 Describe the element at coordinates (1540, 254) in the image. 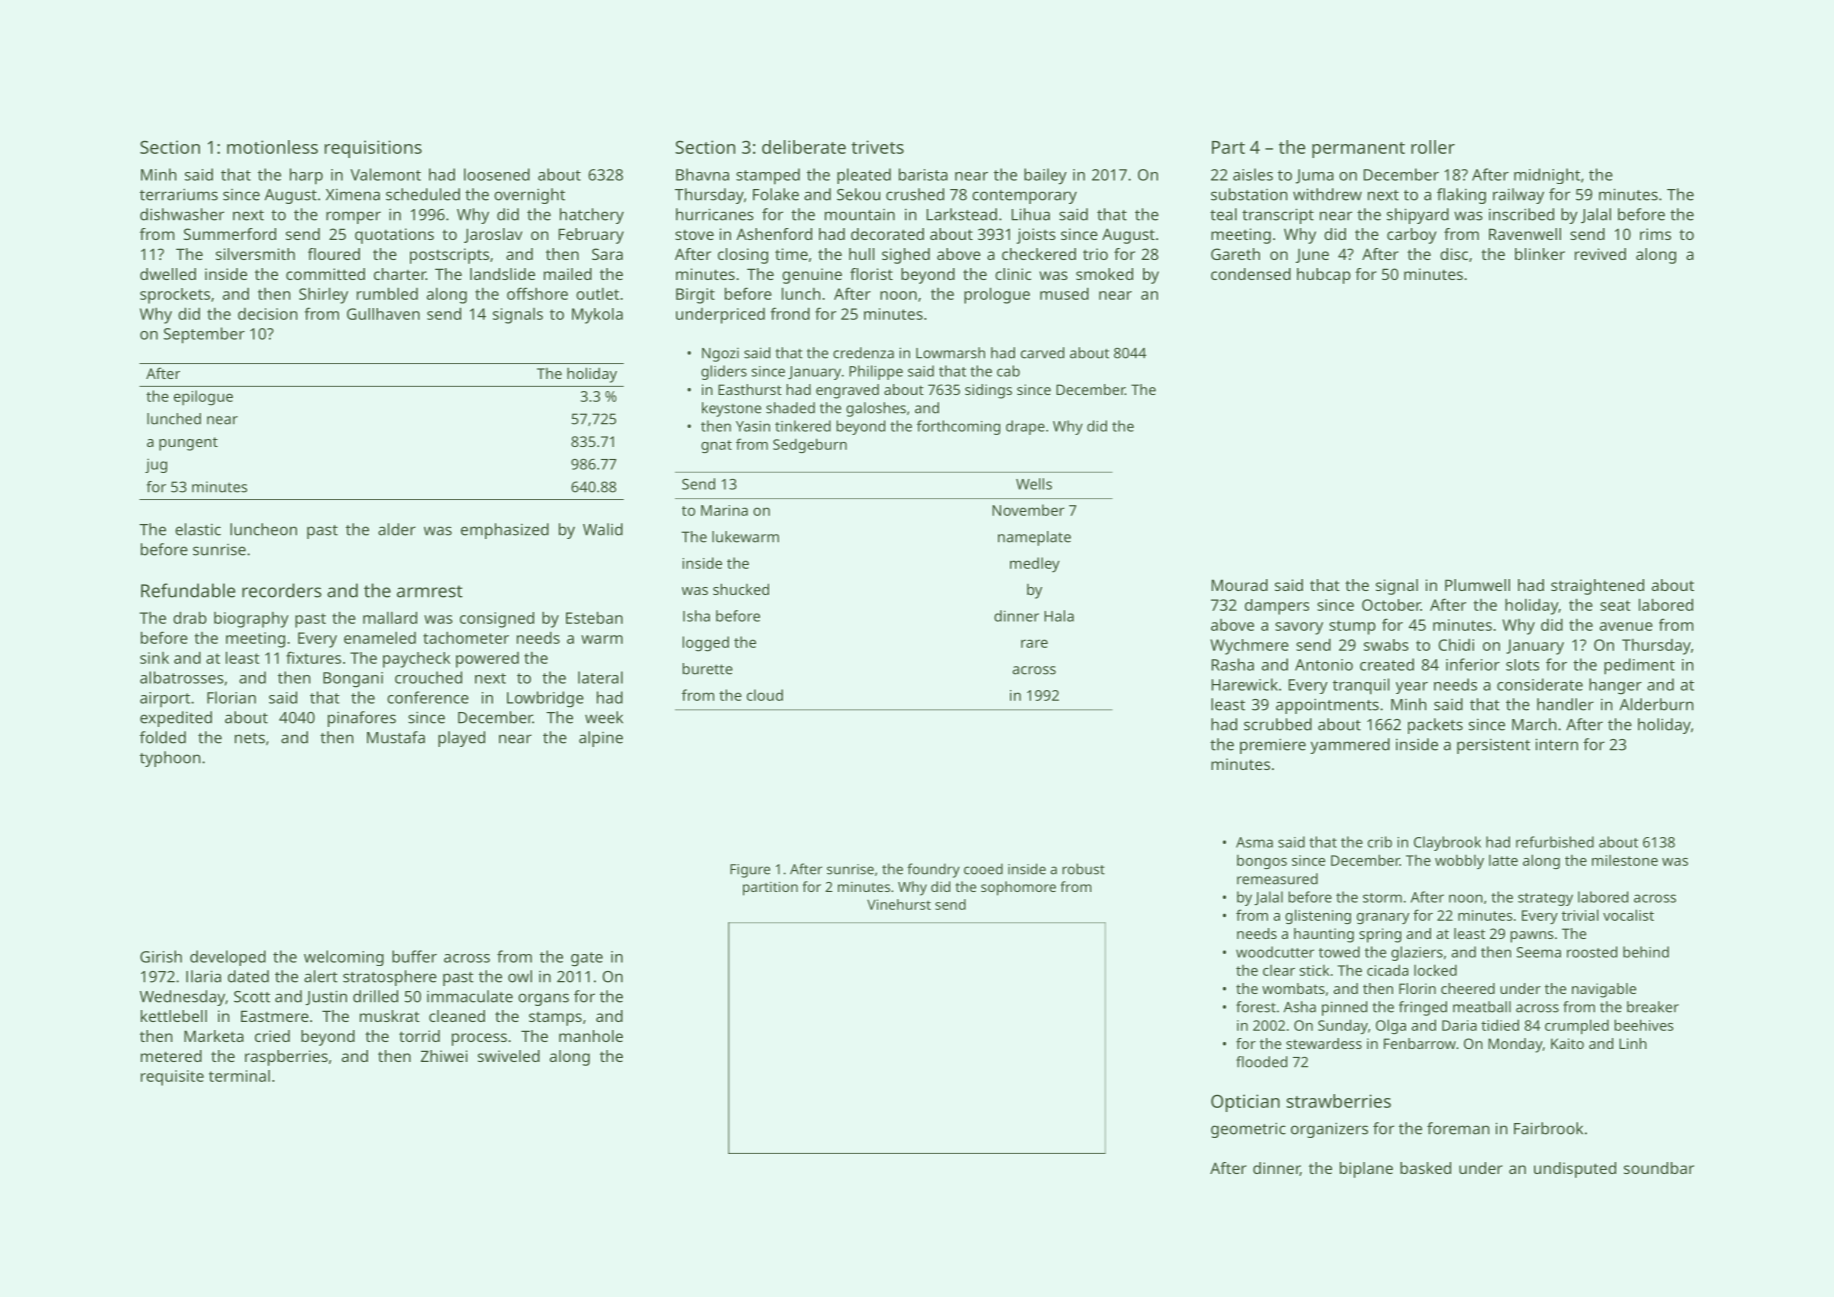

I see `blinker` at that location.
